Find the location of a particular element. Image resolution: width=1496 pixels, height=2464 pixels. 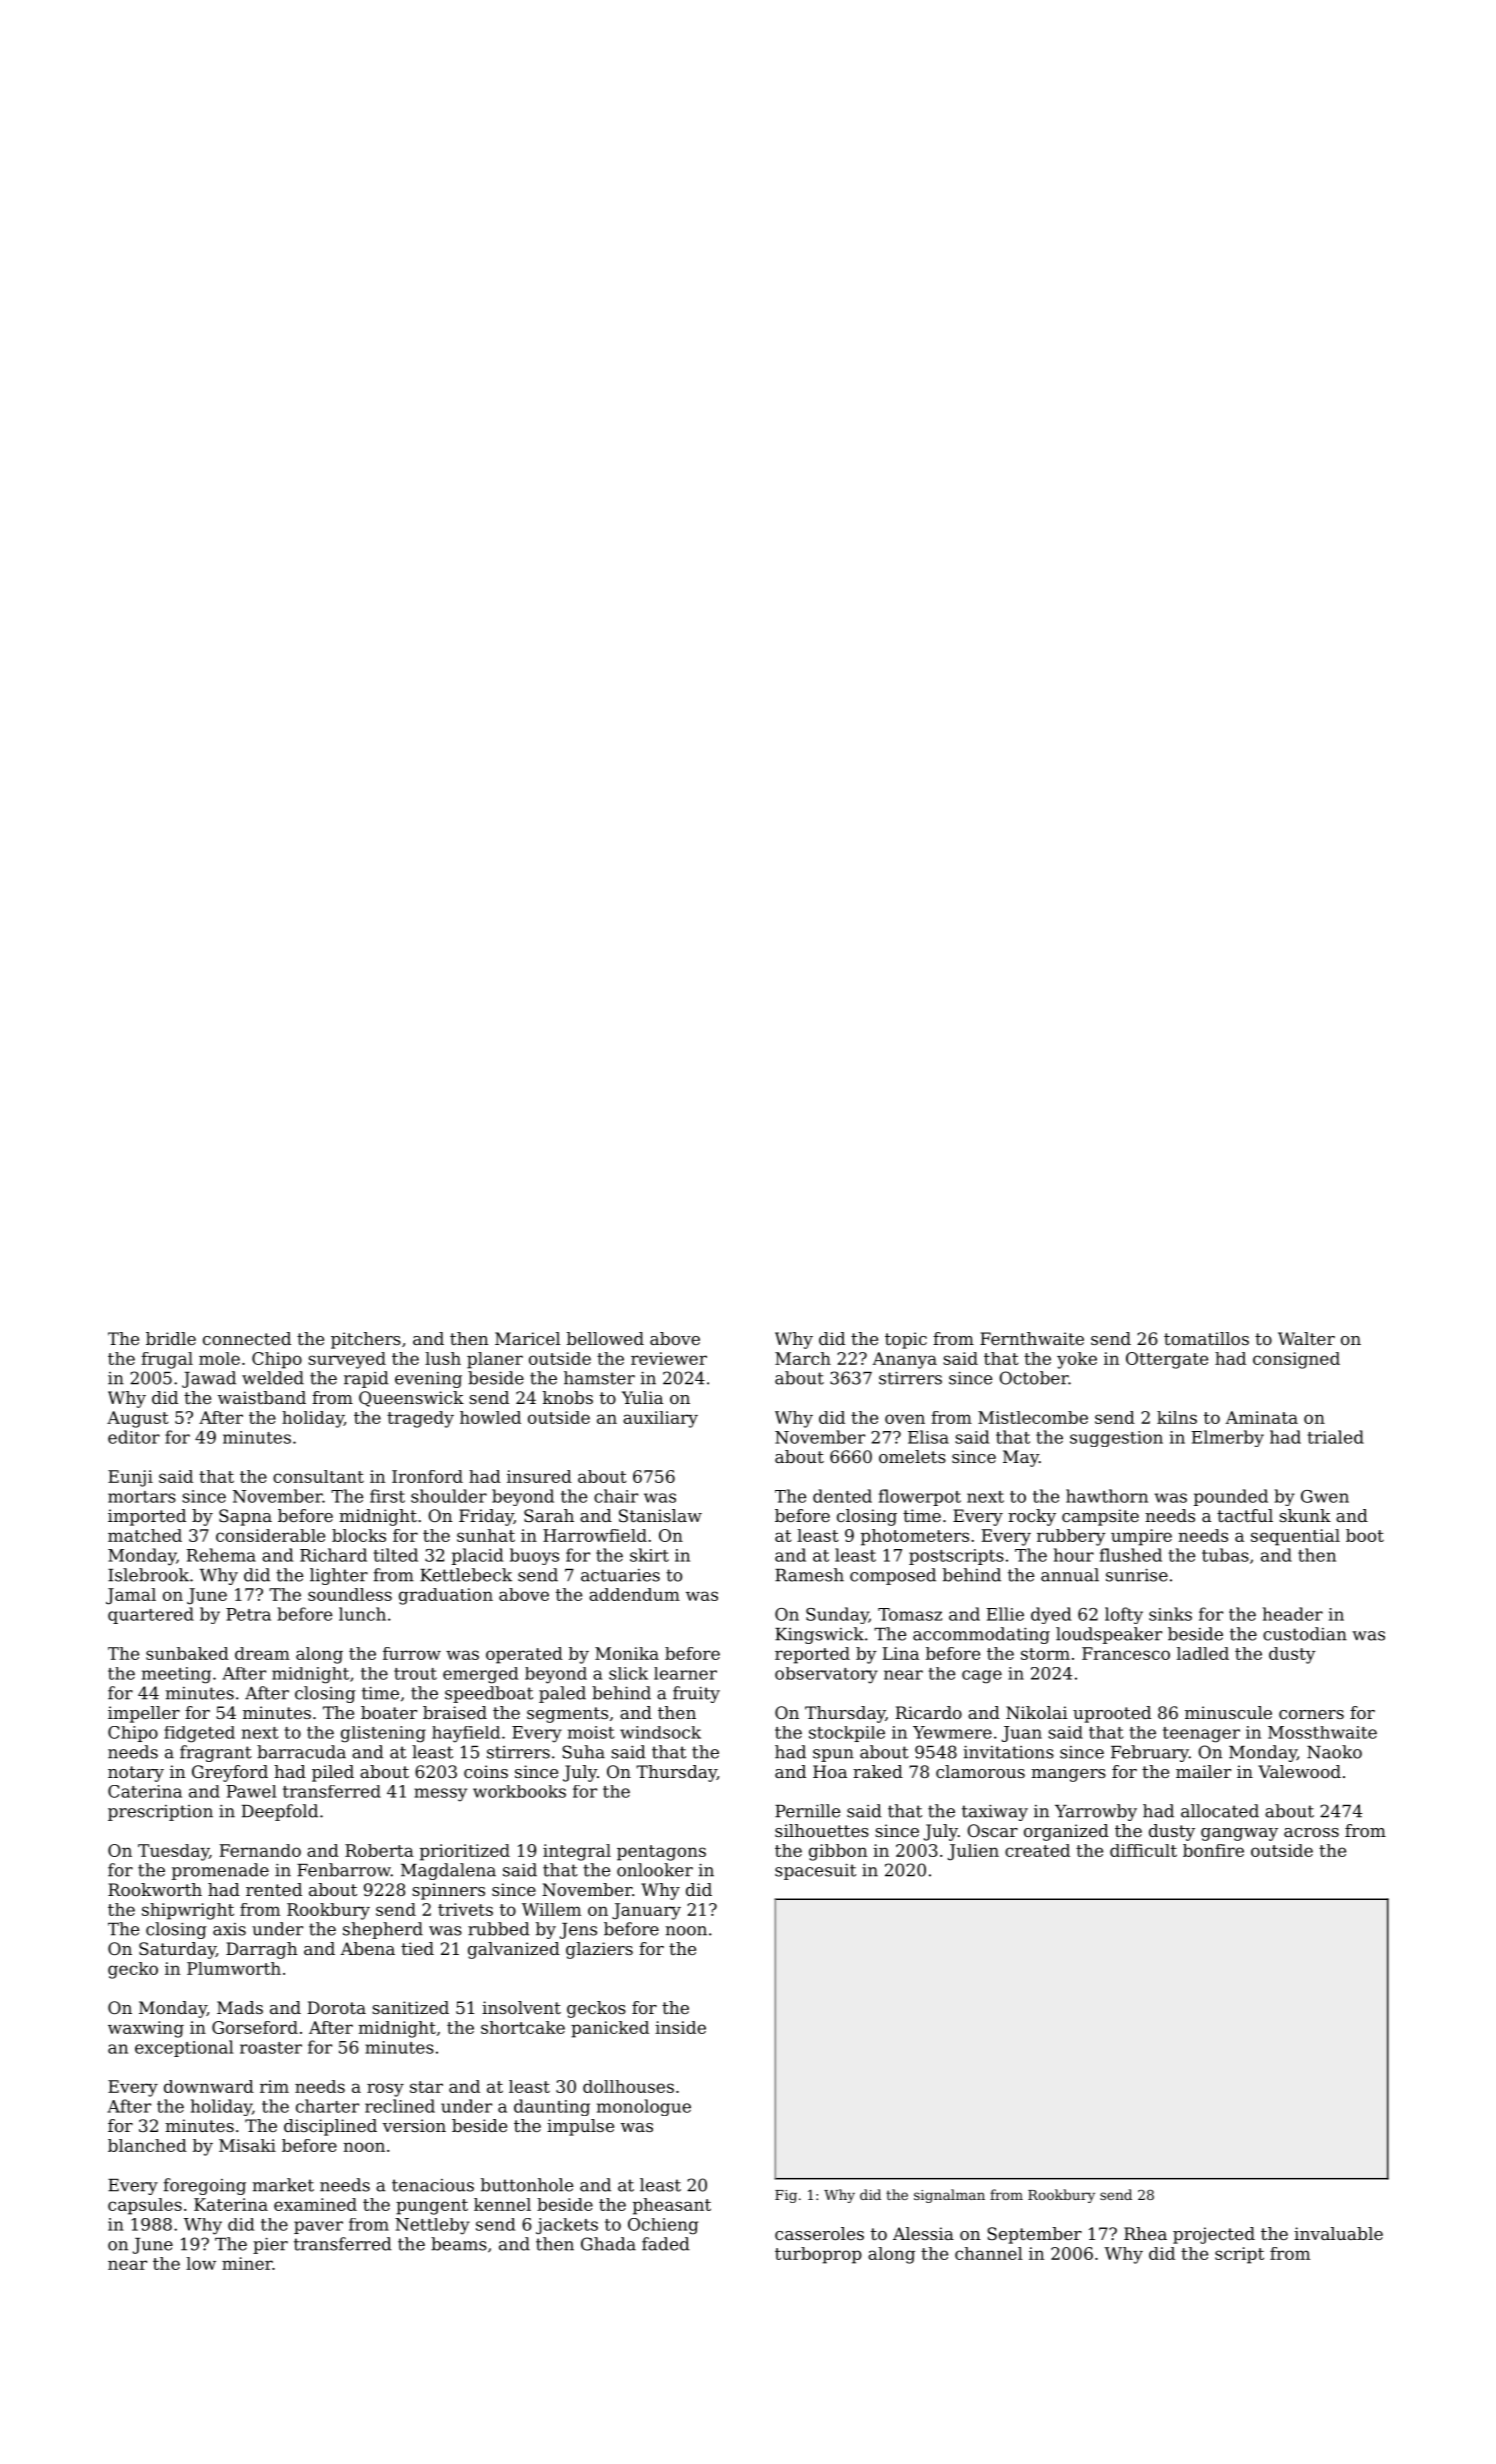

Ochieng is located at coordinates (663, 2226).
